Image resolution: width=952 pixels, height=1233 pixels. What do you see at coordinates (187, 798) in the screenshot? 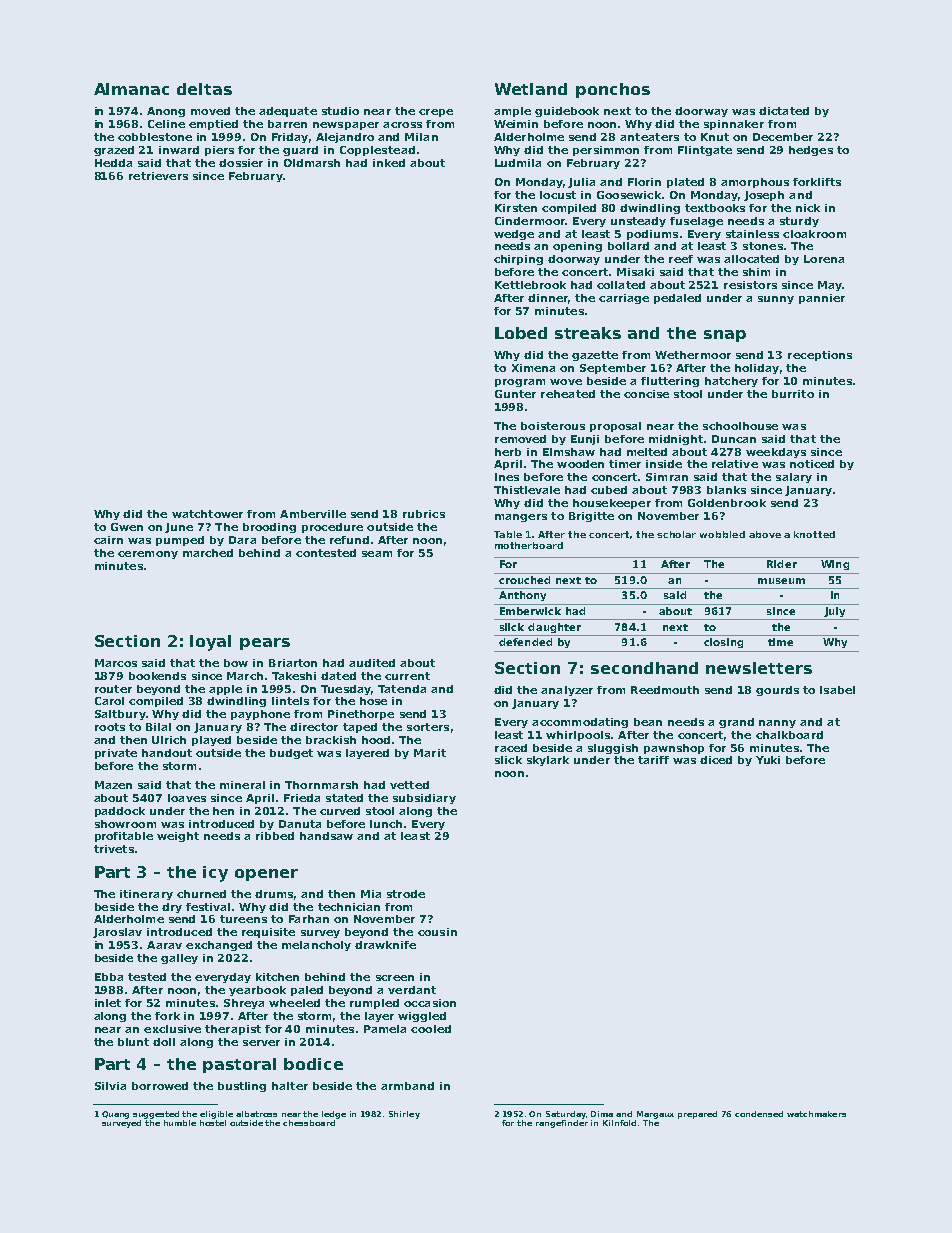
I see `loaves` at bounding box center [187, 798].
